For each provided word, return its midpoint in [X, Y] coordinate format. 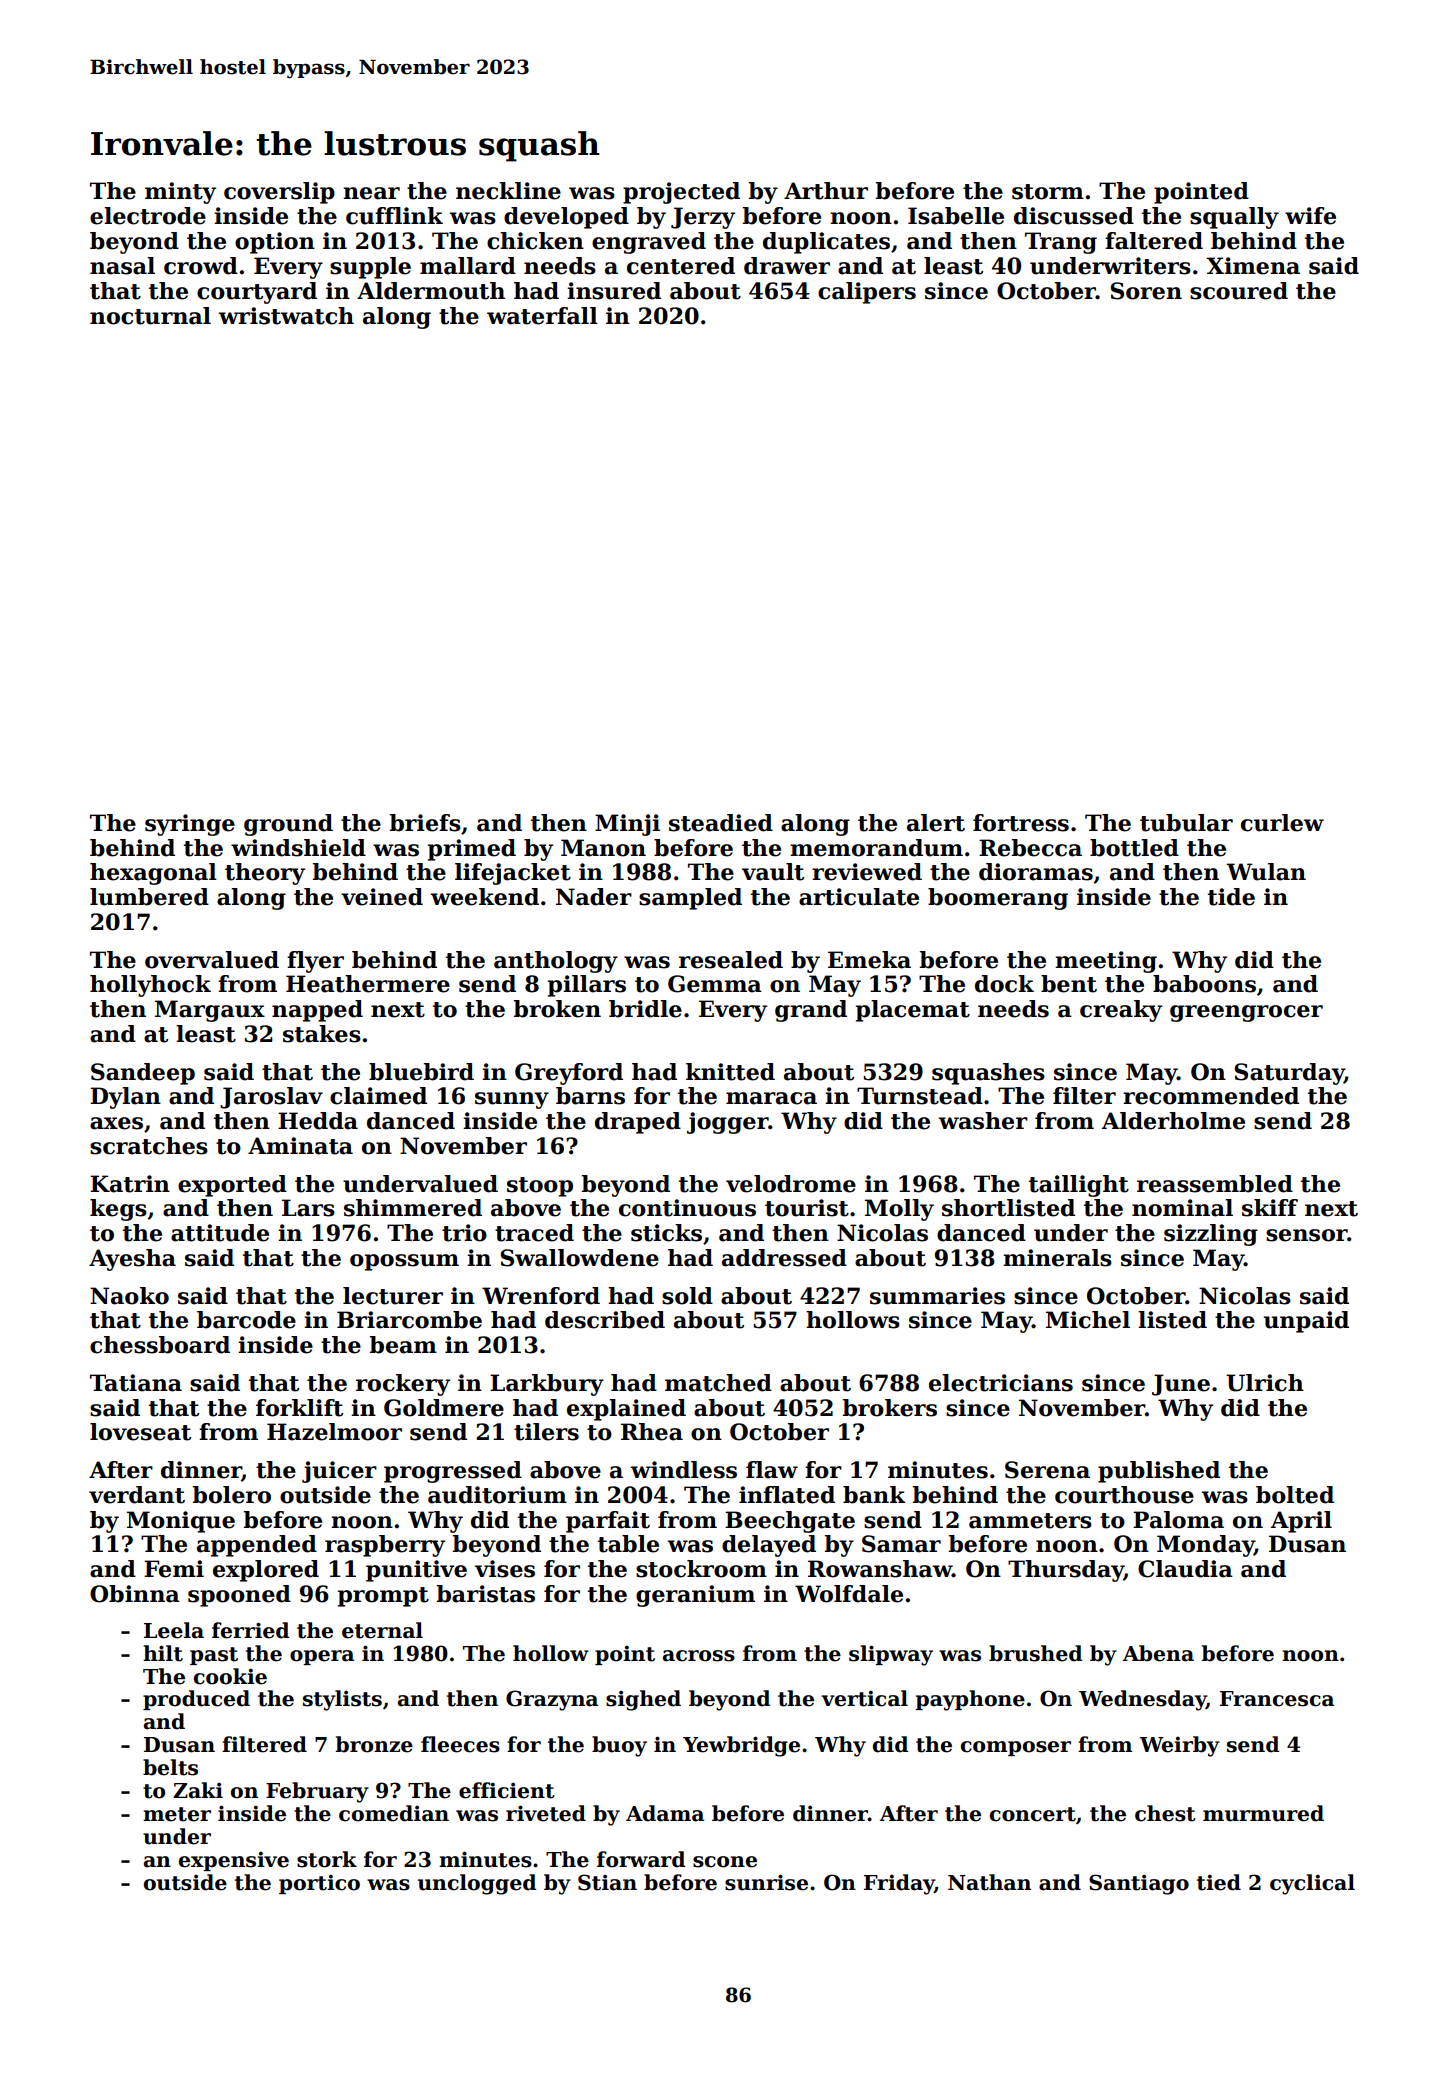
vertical [864, 1698]
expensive [234, 1861]
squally [1234, 218]
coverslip [279, 193]
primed [472, 850]
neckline [508, 191]
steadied [721, 823]
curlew [1282, 823]
